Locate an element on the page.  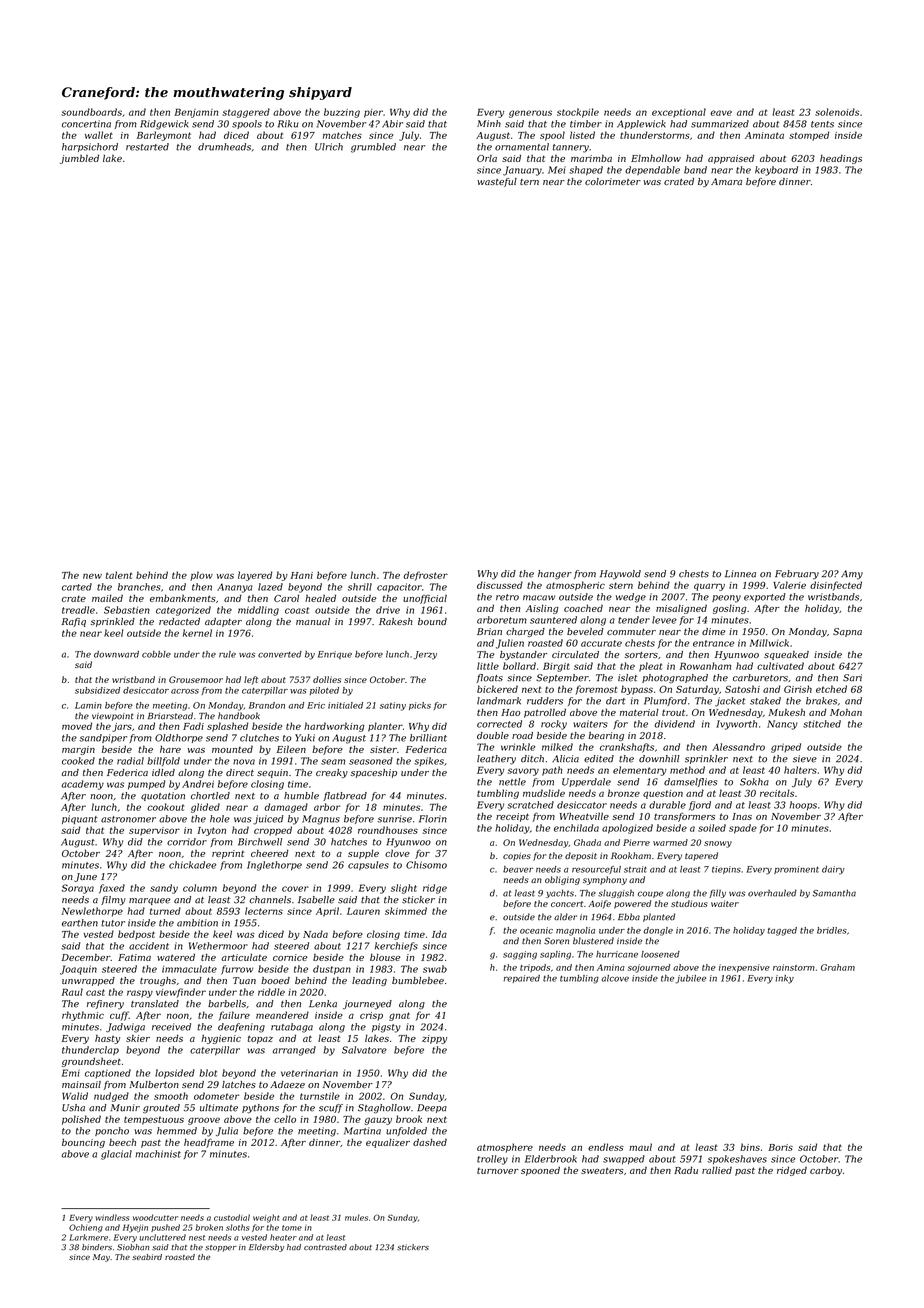
Boris is located at coordinates (780, 1147).
